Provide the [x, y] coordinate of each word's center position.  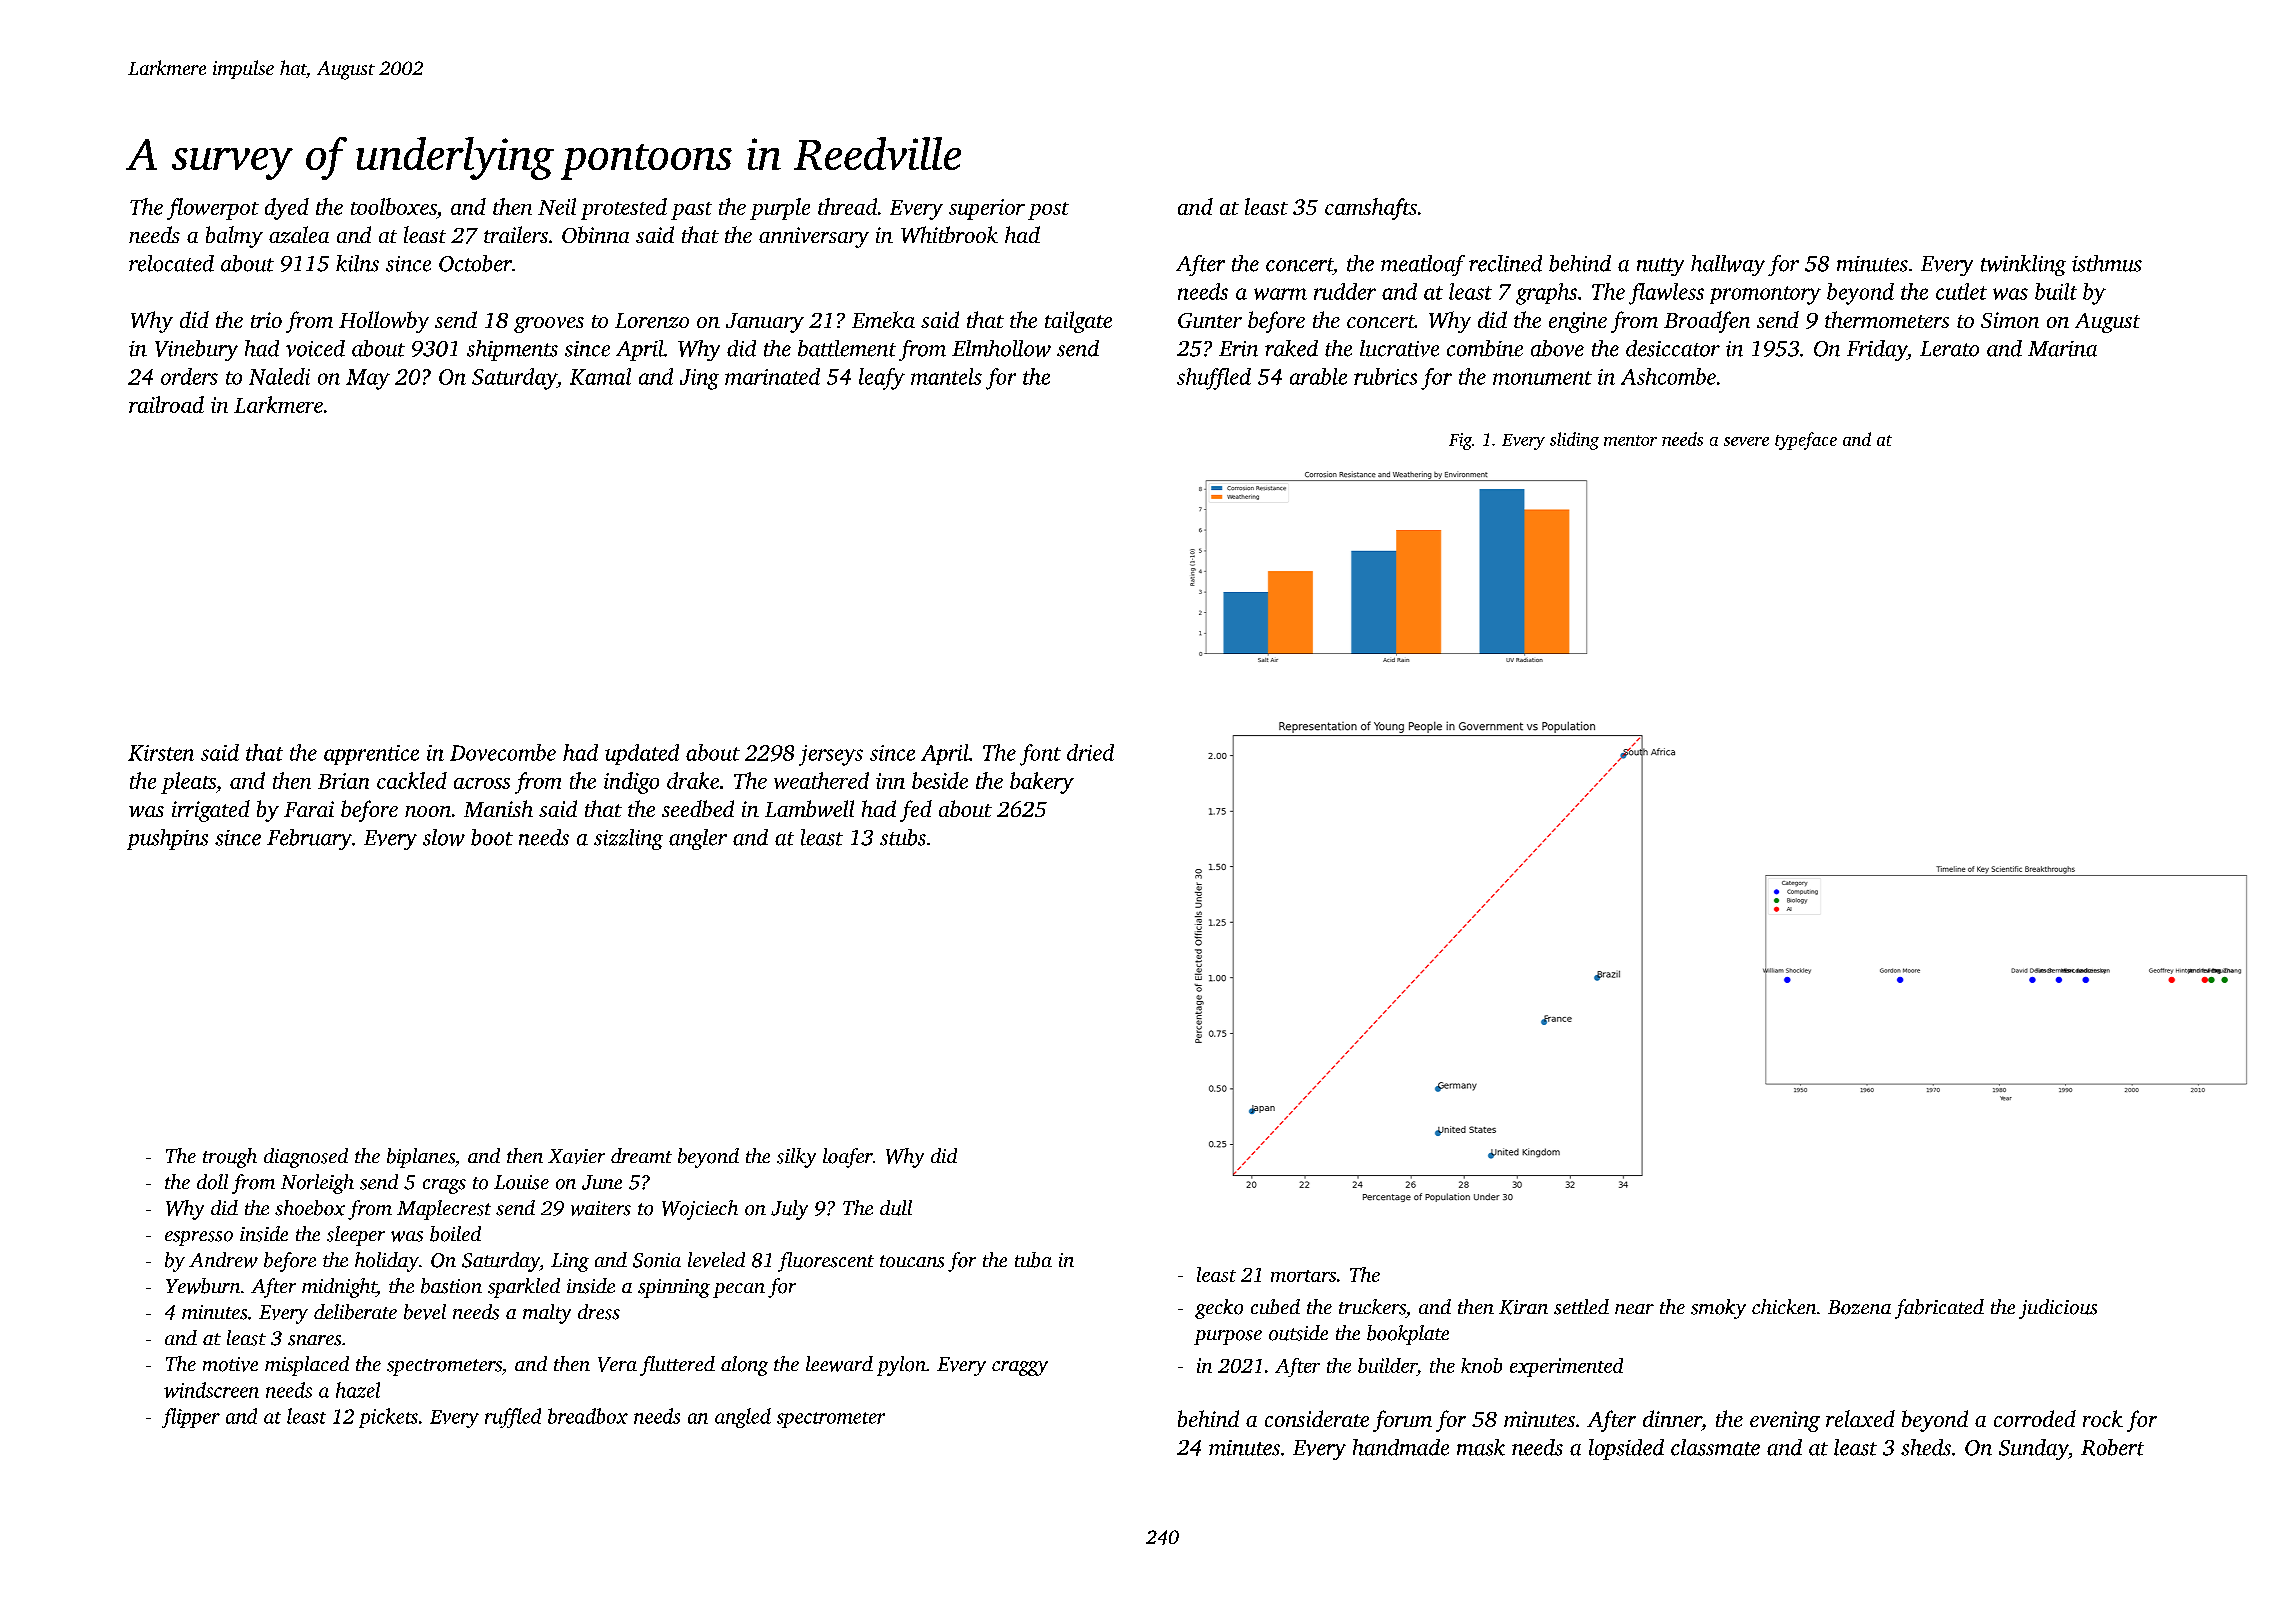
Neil [557, 206]
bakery [1042, 783]
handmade [1401, 1447]
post [1048, 211]
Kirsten [161, 753]
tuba [1033, 1260]
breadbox [588, 1416]
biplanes [421, 1158]
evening [1785, 1421]
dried [1090, 752]
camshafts [1371, 209]
